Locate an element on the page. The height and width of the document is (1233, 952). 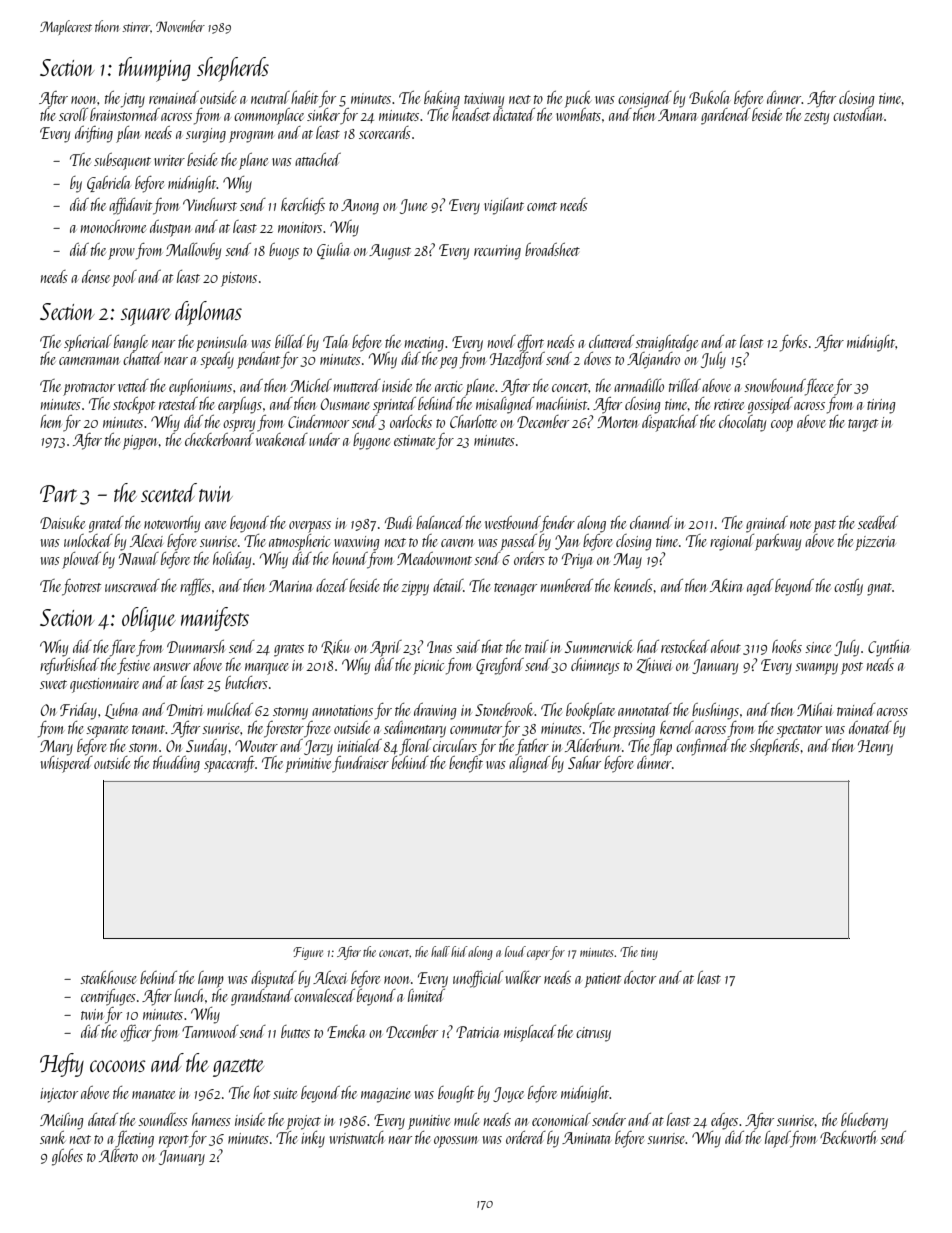
Amara is located at coordinates (677, 115).
